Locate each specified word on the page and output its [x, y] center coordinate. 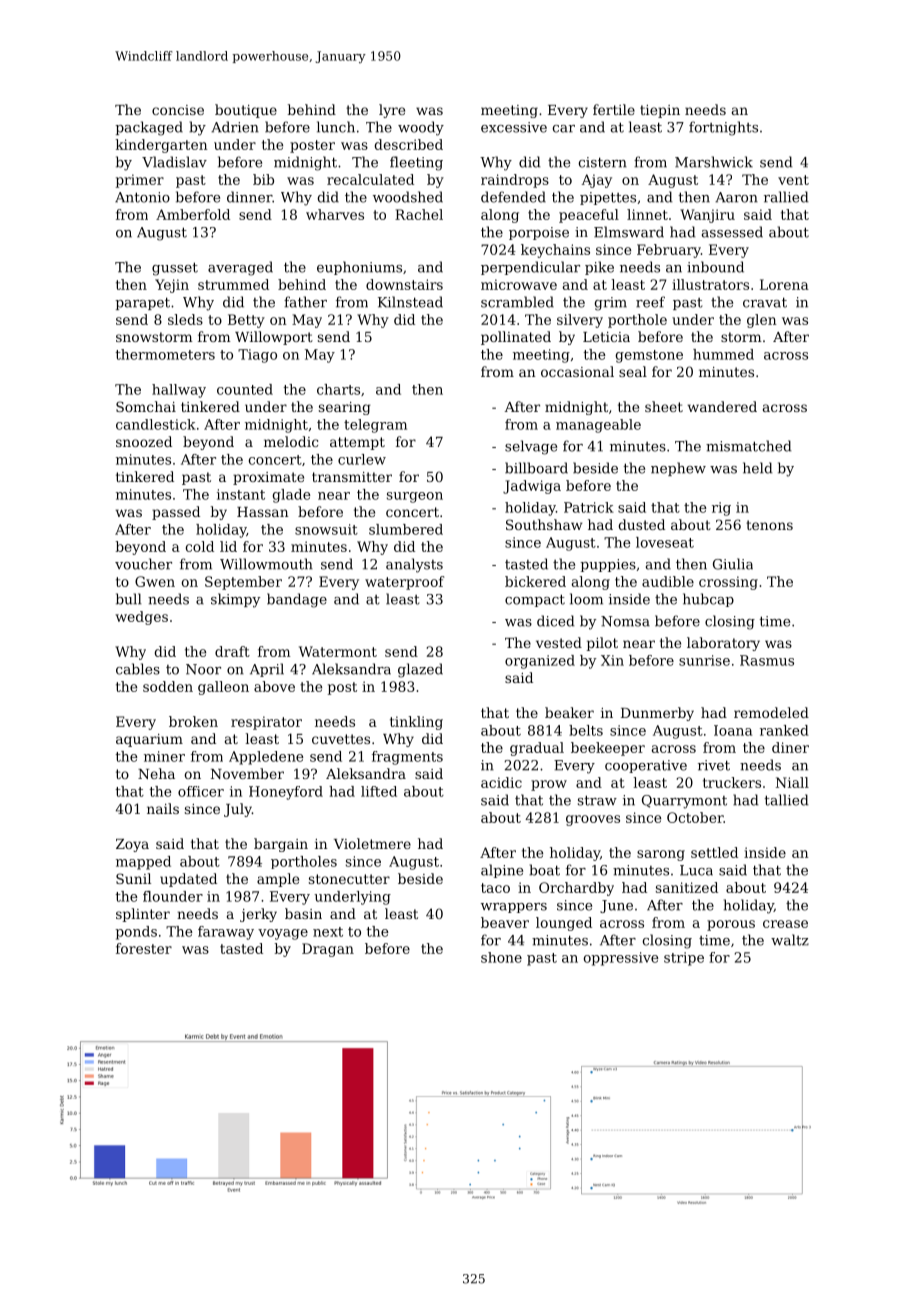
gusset [175, 269]
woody [421, 128]
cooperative [646, 766]
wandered [722, 406]
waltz [790, 940]
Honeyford [286, 793]
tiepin [660, 111]
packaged [149, 128]
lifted [379, 791]
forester [144, 948]
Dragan [328, 950]
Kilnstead [410, 302]
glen [762, 321]
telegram [375, 426]
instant [241, 494]
